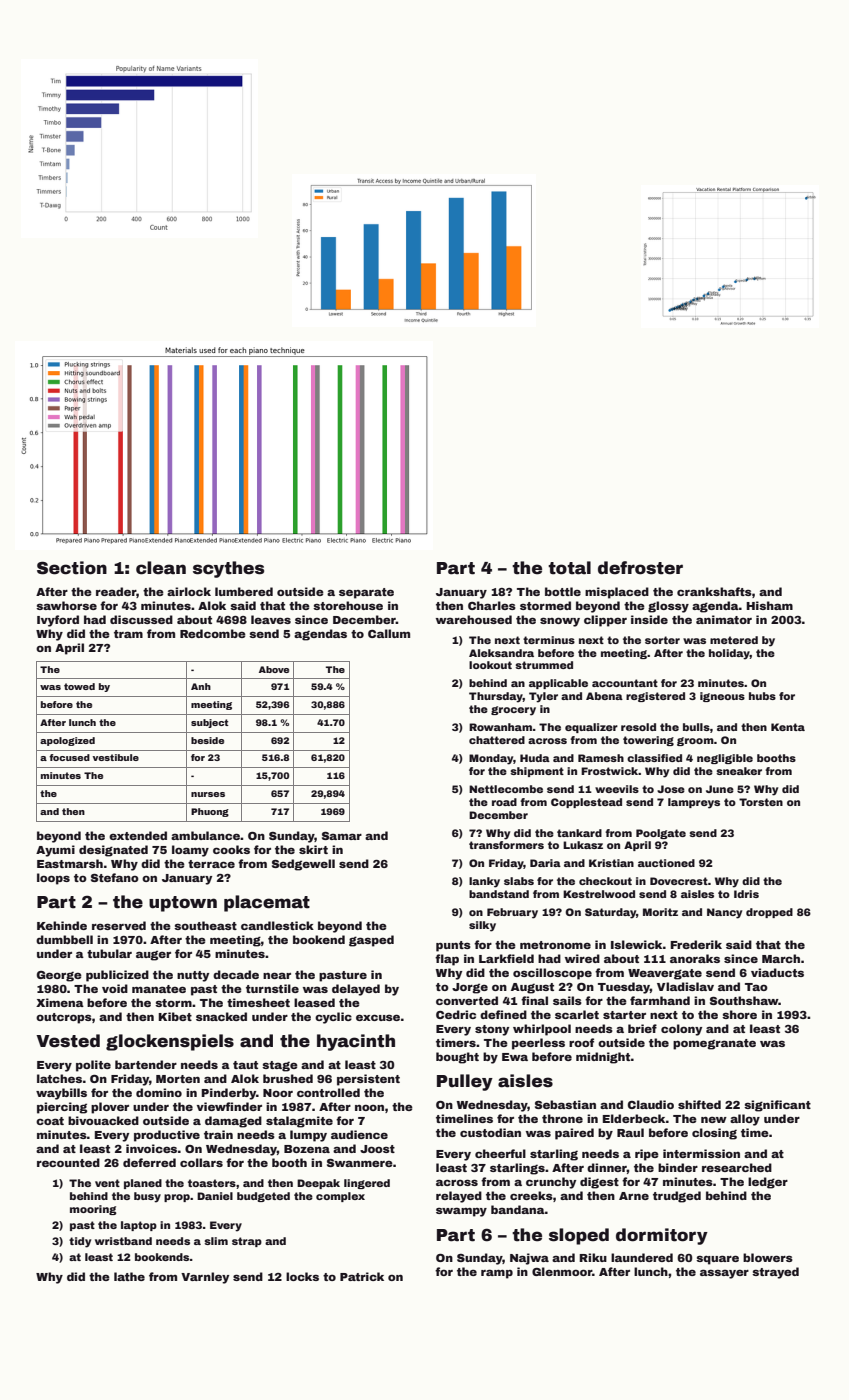 The height and width of the screenshot is (1400, 849). What do you see at coordinates (68, 1041) in the screenshot?
I see `Vested` at bounding box center [68, 1041].
